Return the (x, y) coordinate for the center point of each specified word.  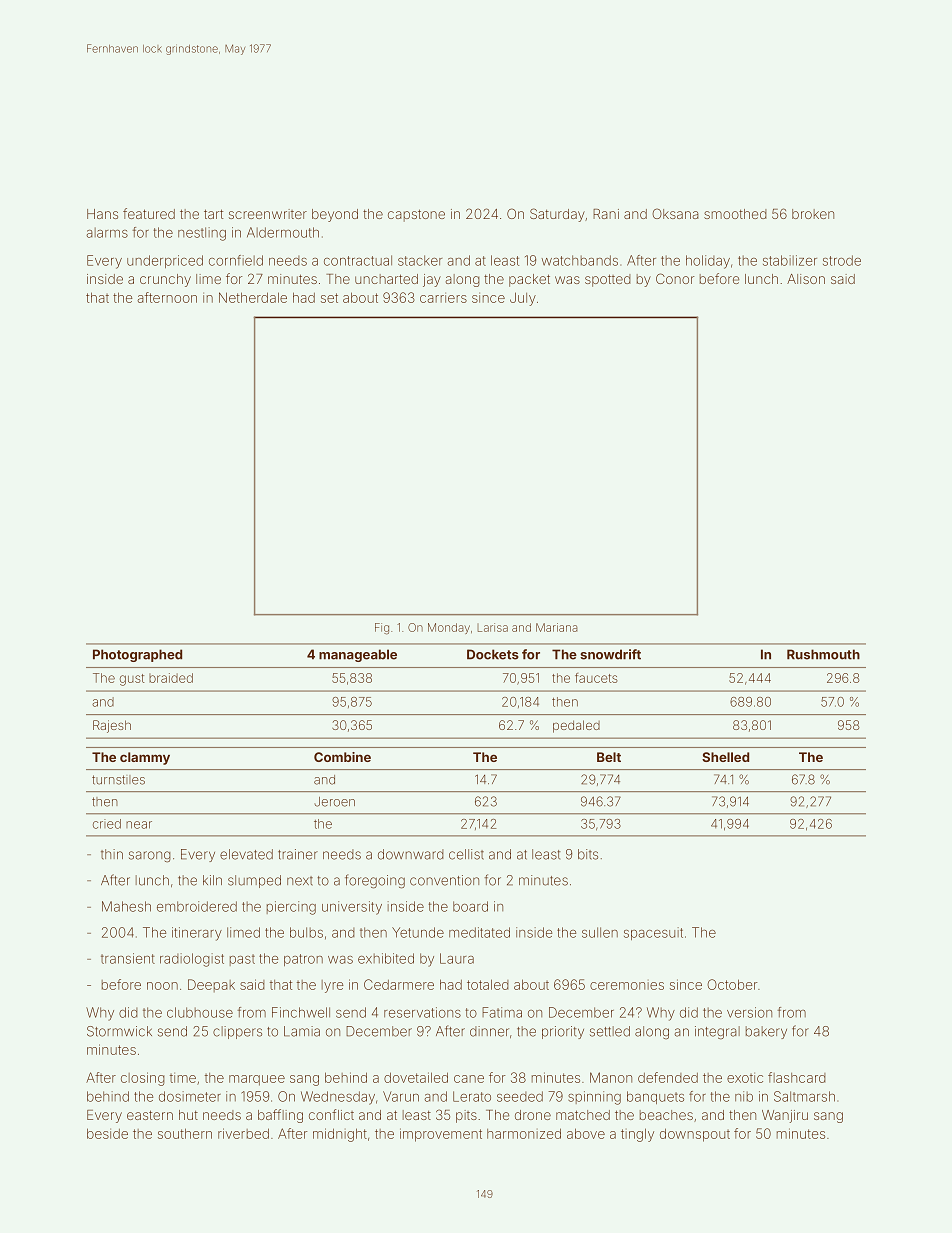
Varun (401, 1096)
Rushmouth (823, 654)
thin (112, 854)
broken (813, 214)
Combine (342, 757)
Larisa (492, 627)
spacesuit (653, 933)
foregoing (375, 881)
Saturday (557, 215)
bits (588, 854)
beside (107, 1133)
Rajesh (112, 726)
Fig (382, 629)
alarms (107, 232)
